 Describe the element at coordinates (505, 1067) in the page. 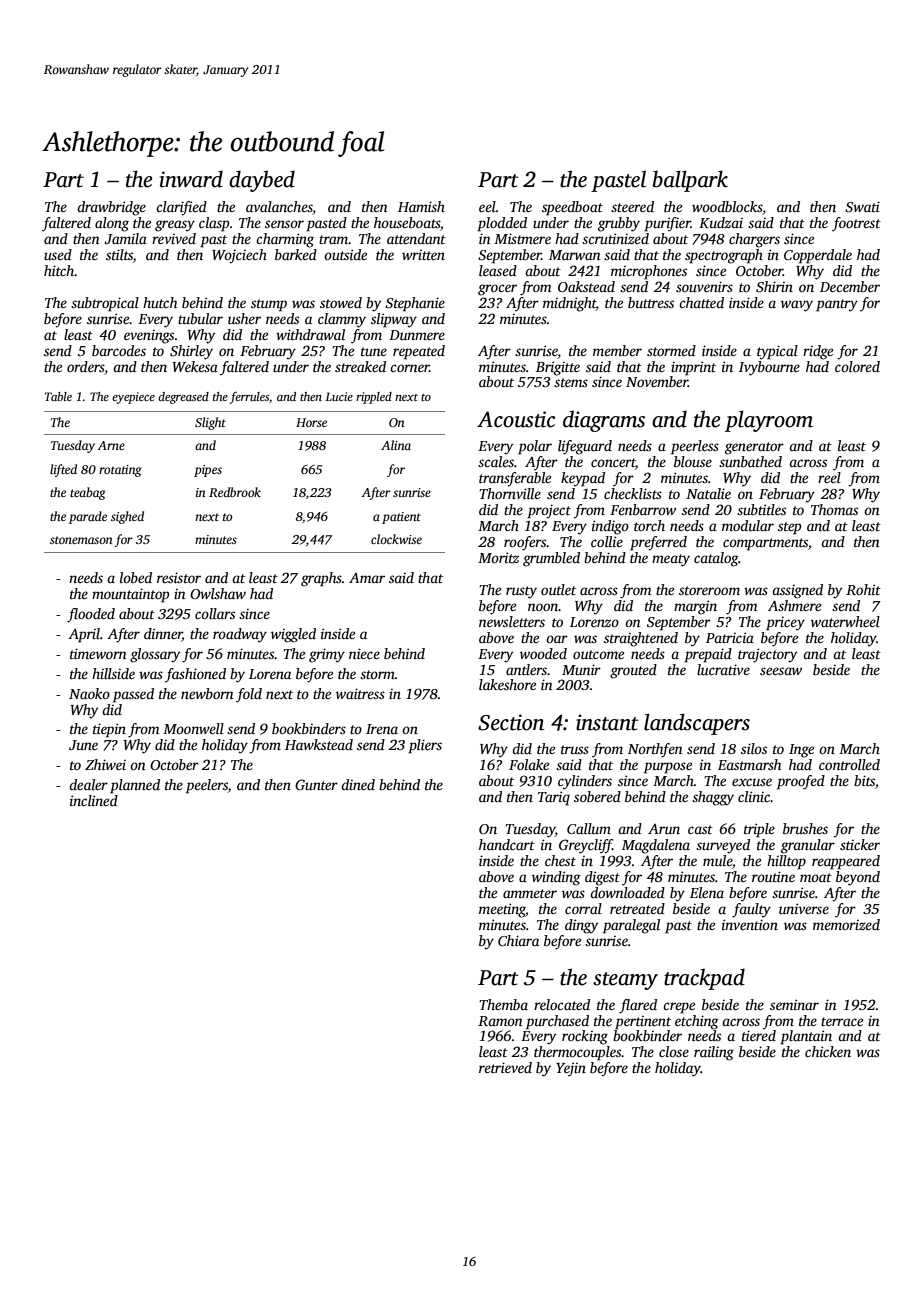

I see `retrieved` at that location.
